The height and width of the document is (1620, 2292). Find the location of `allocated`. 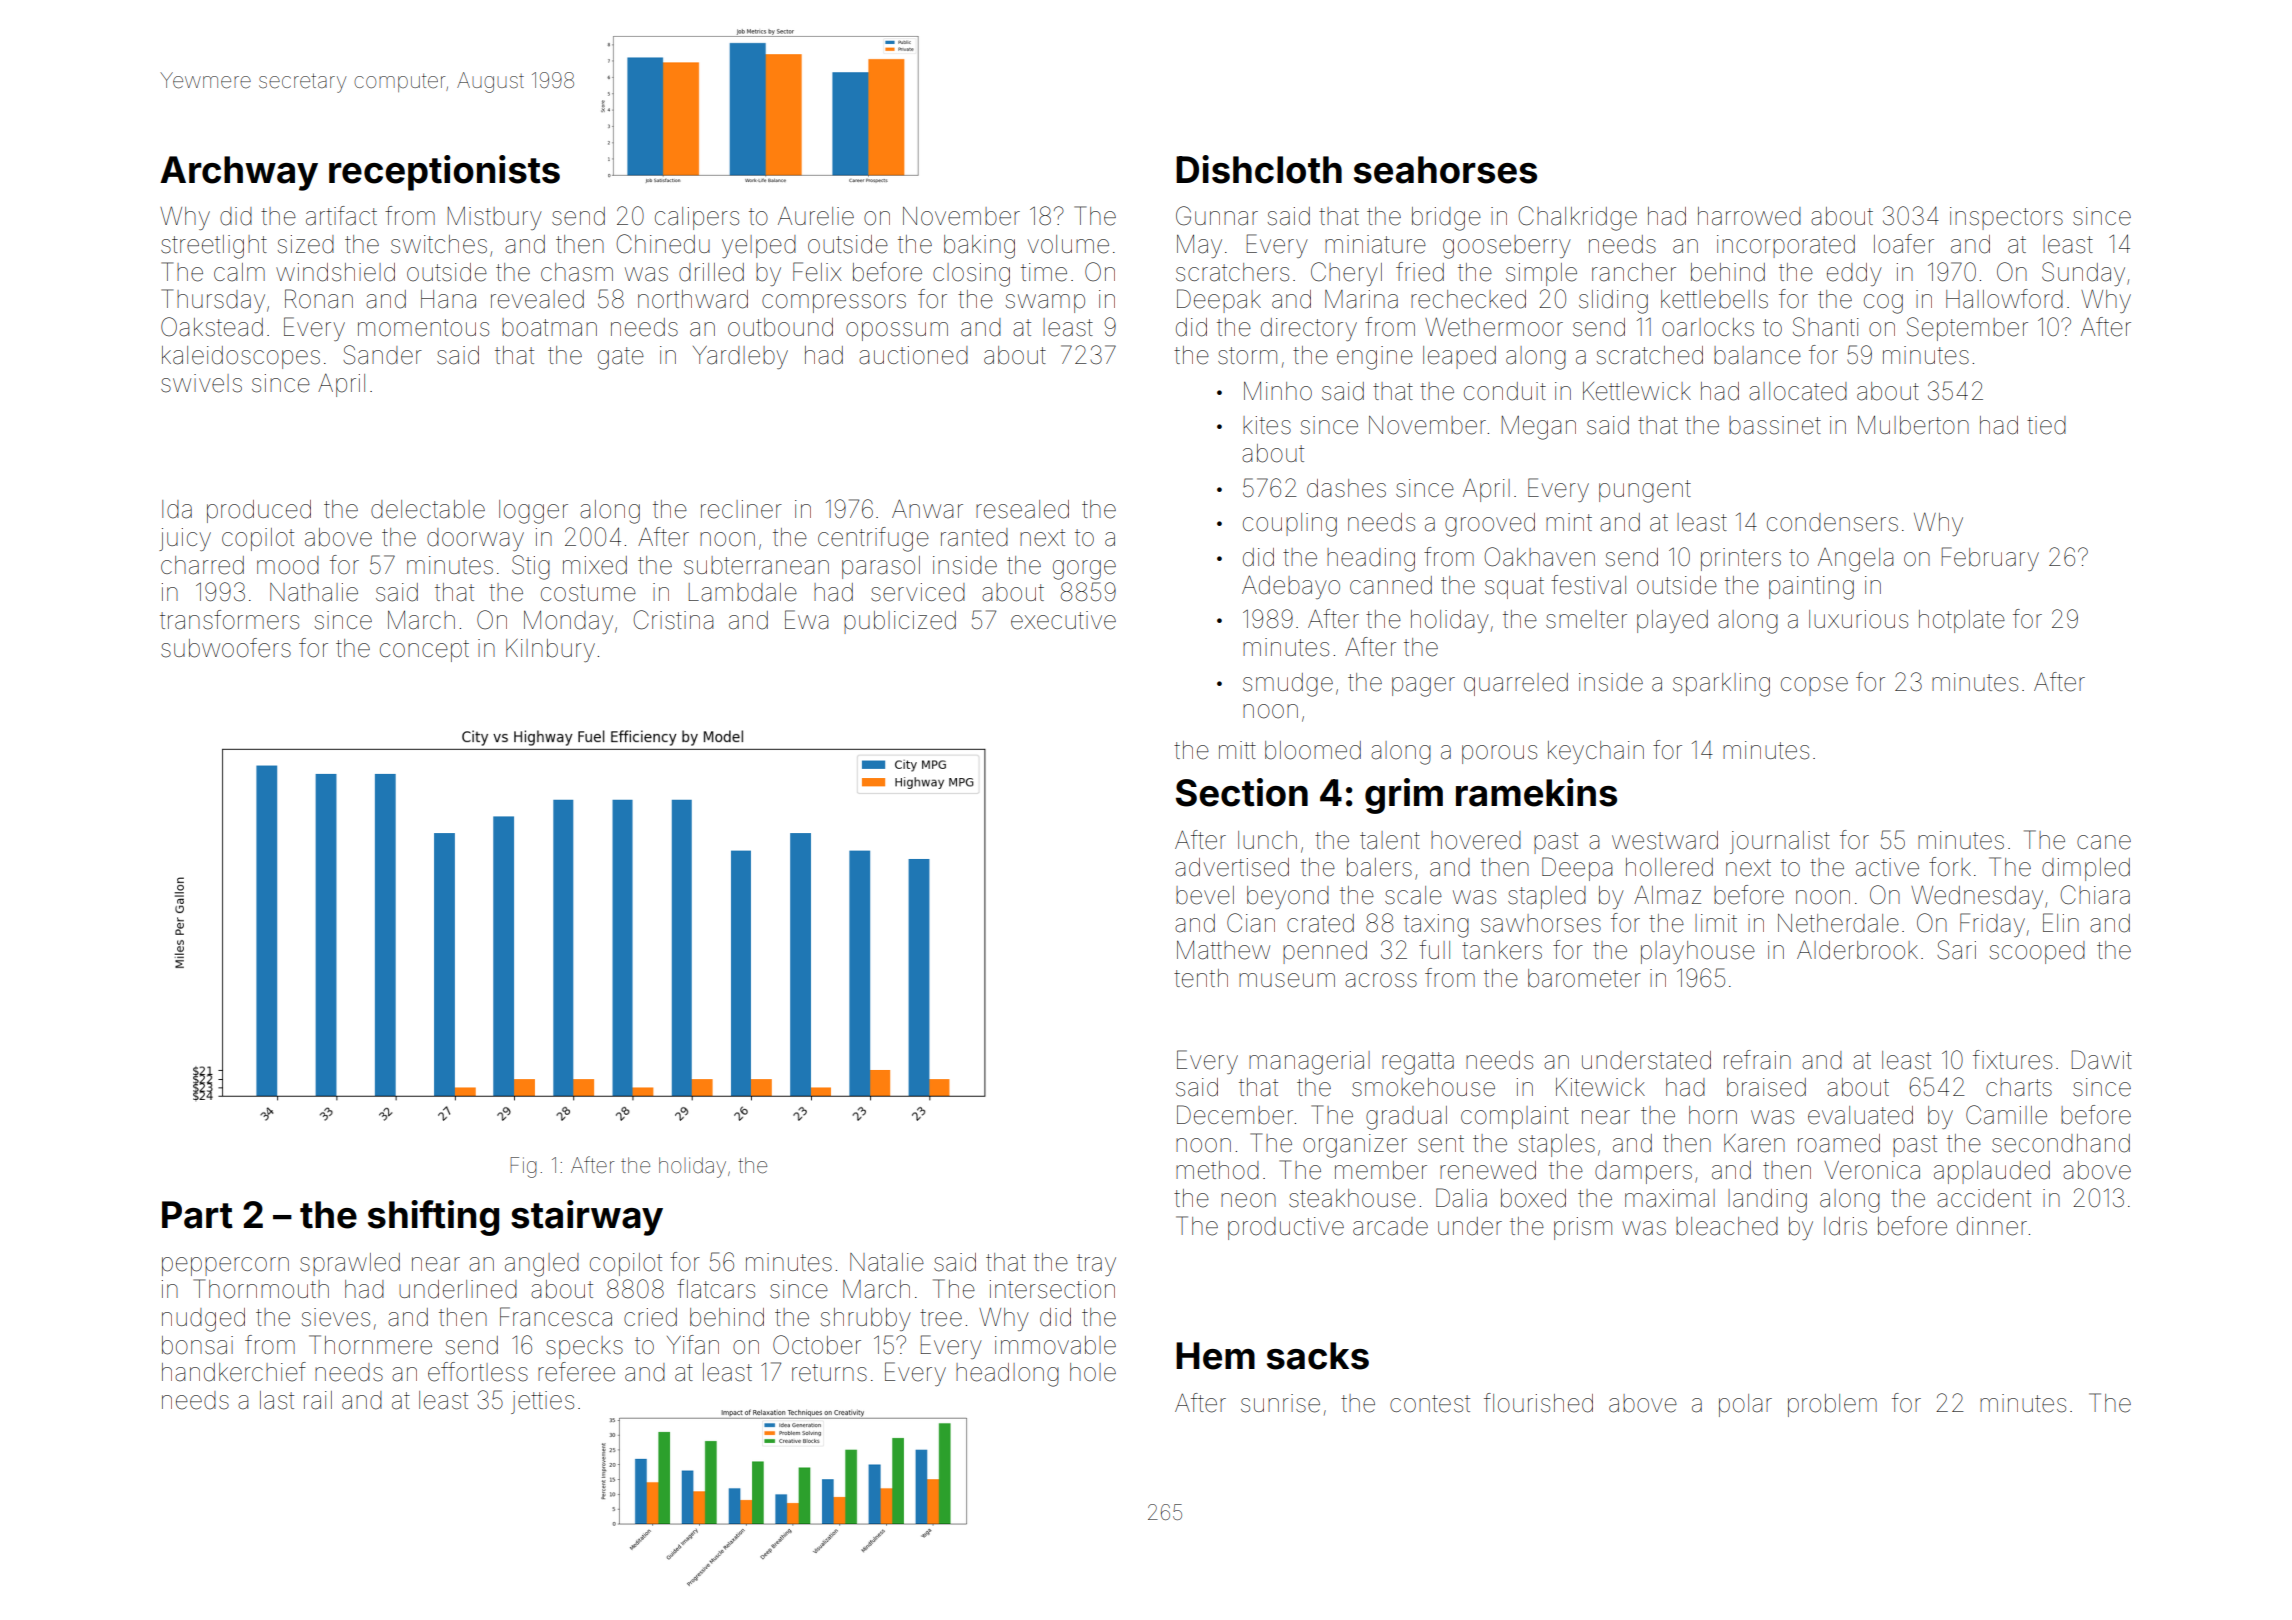

allocated is located at coordinates (1798, 391).
